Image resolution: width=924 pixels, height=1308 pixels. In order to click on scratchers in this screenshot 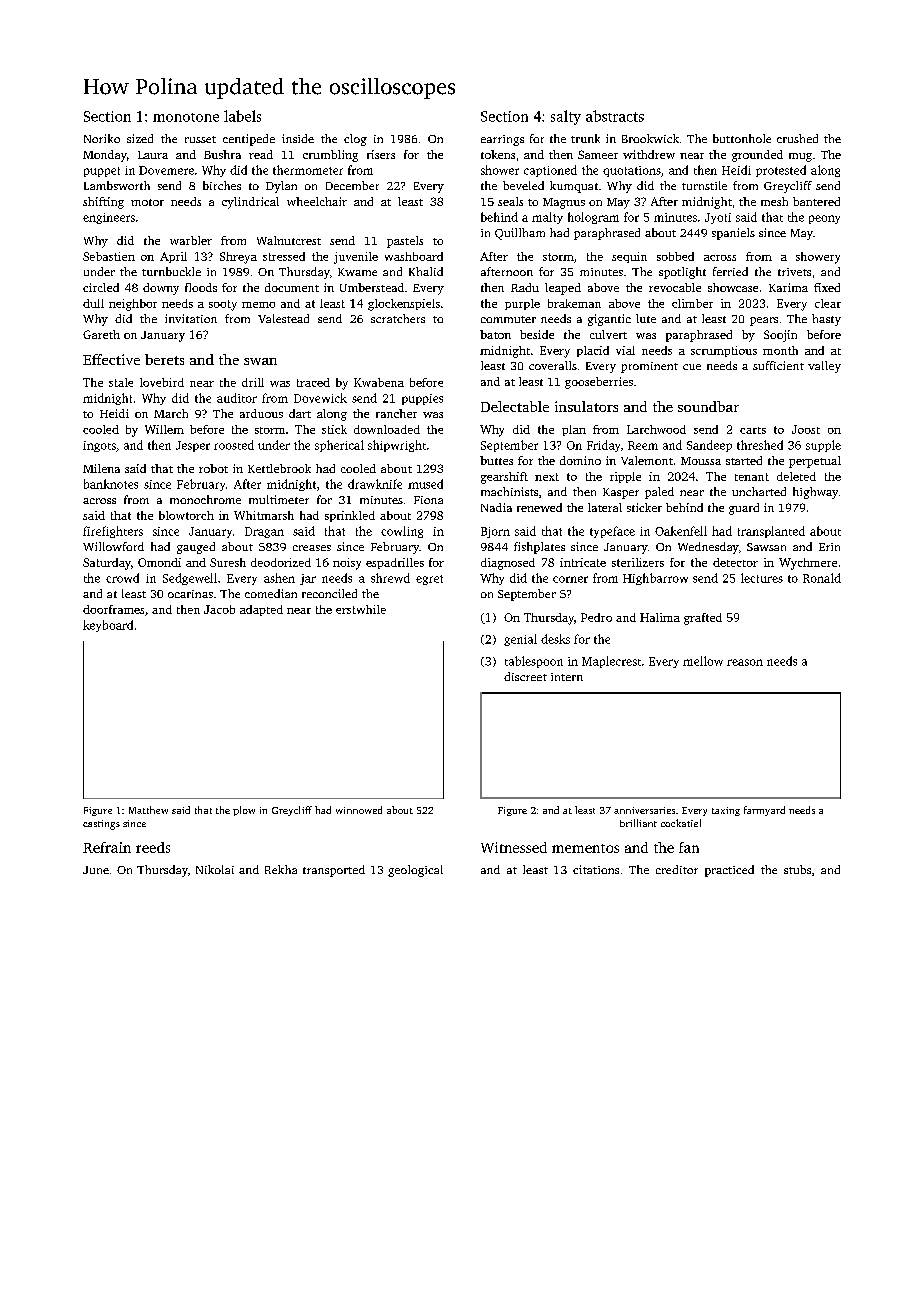, I will do `click(398, 318)`.
